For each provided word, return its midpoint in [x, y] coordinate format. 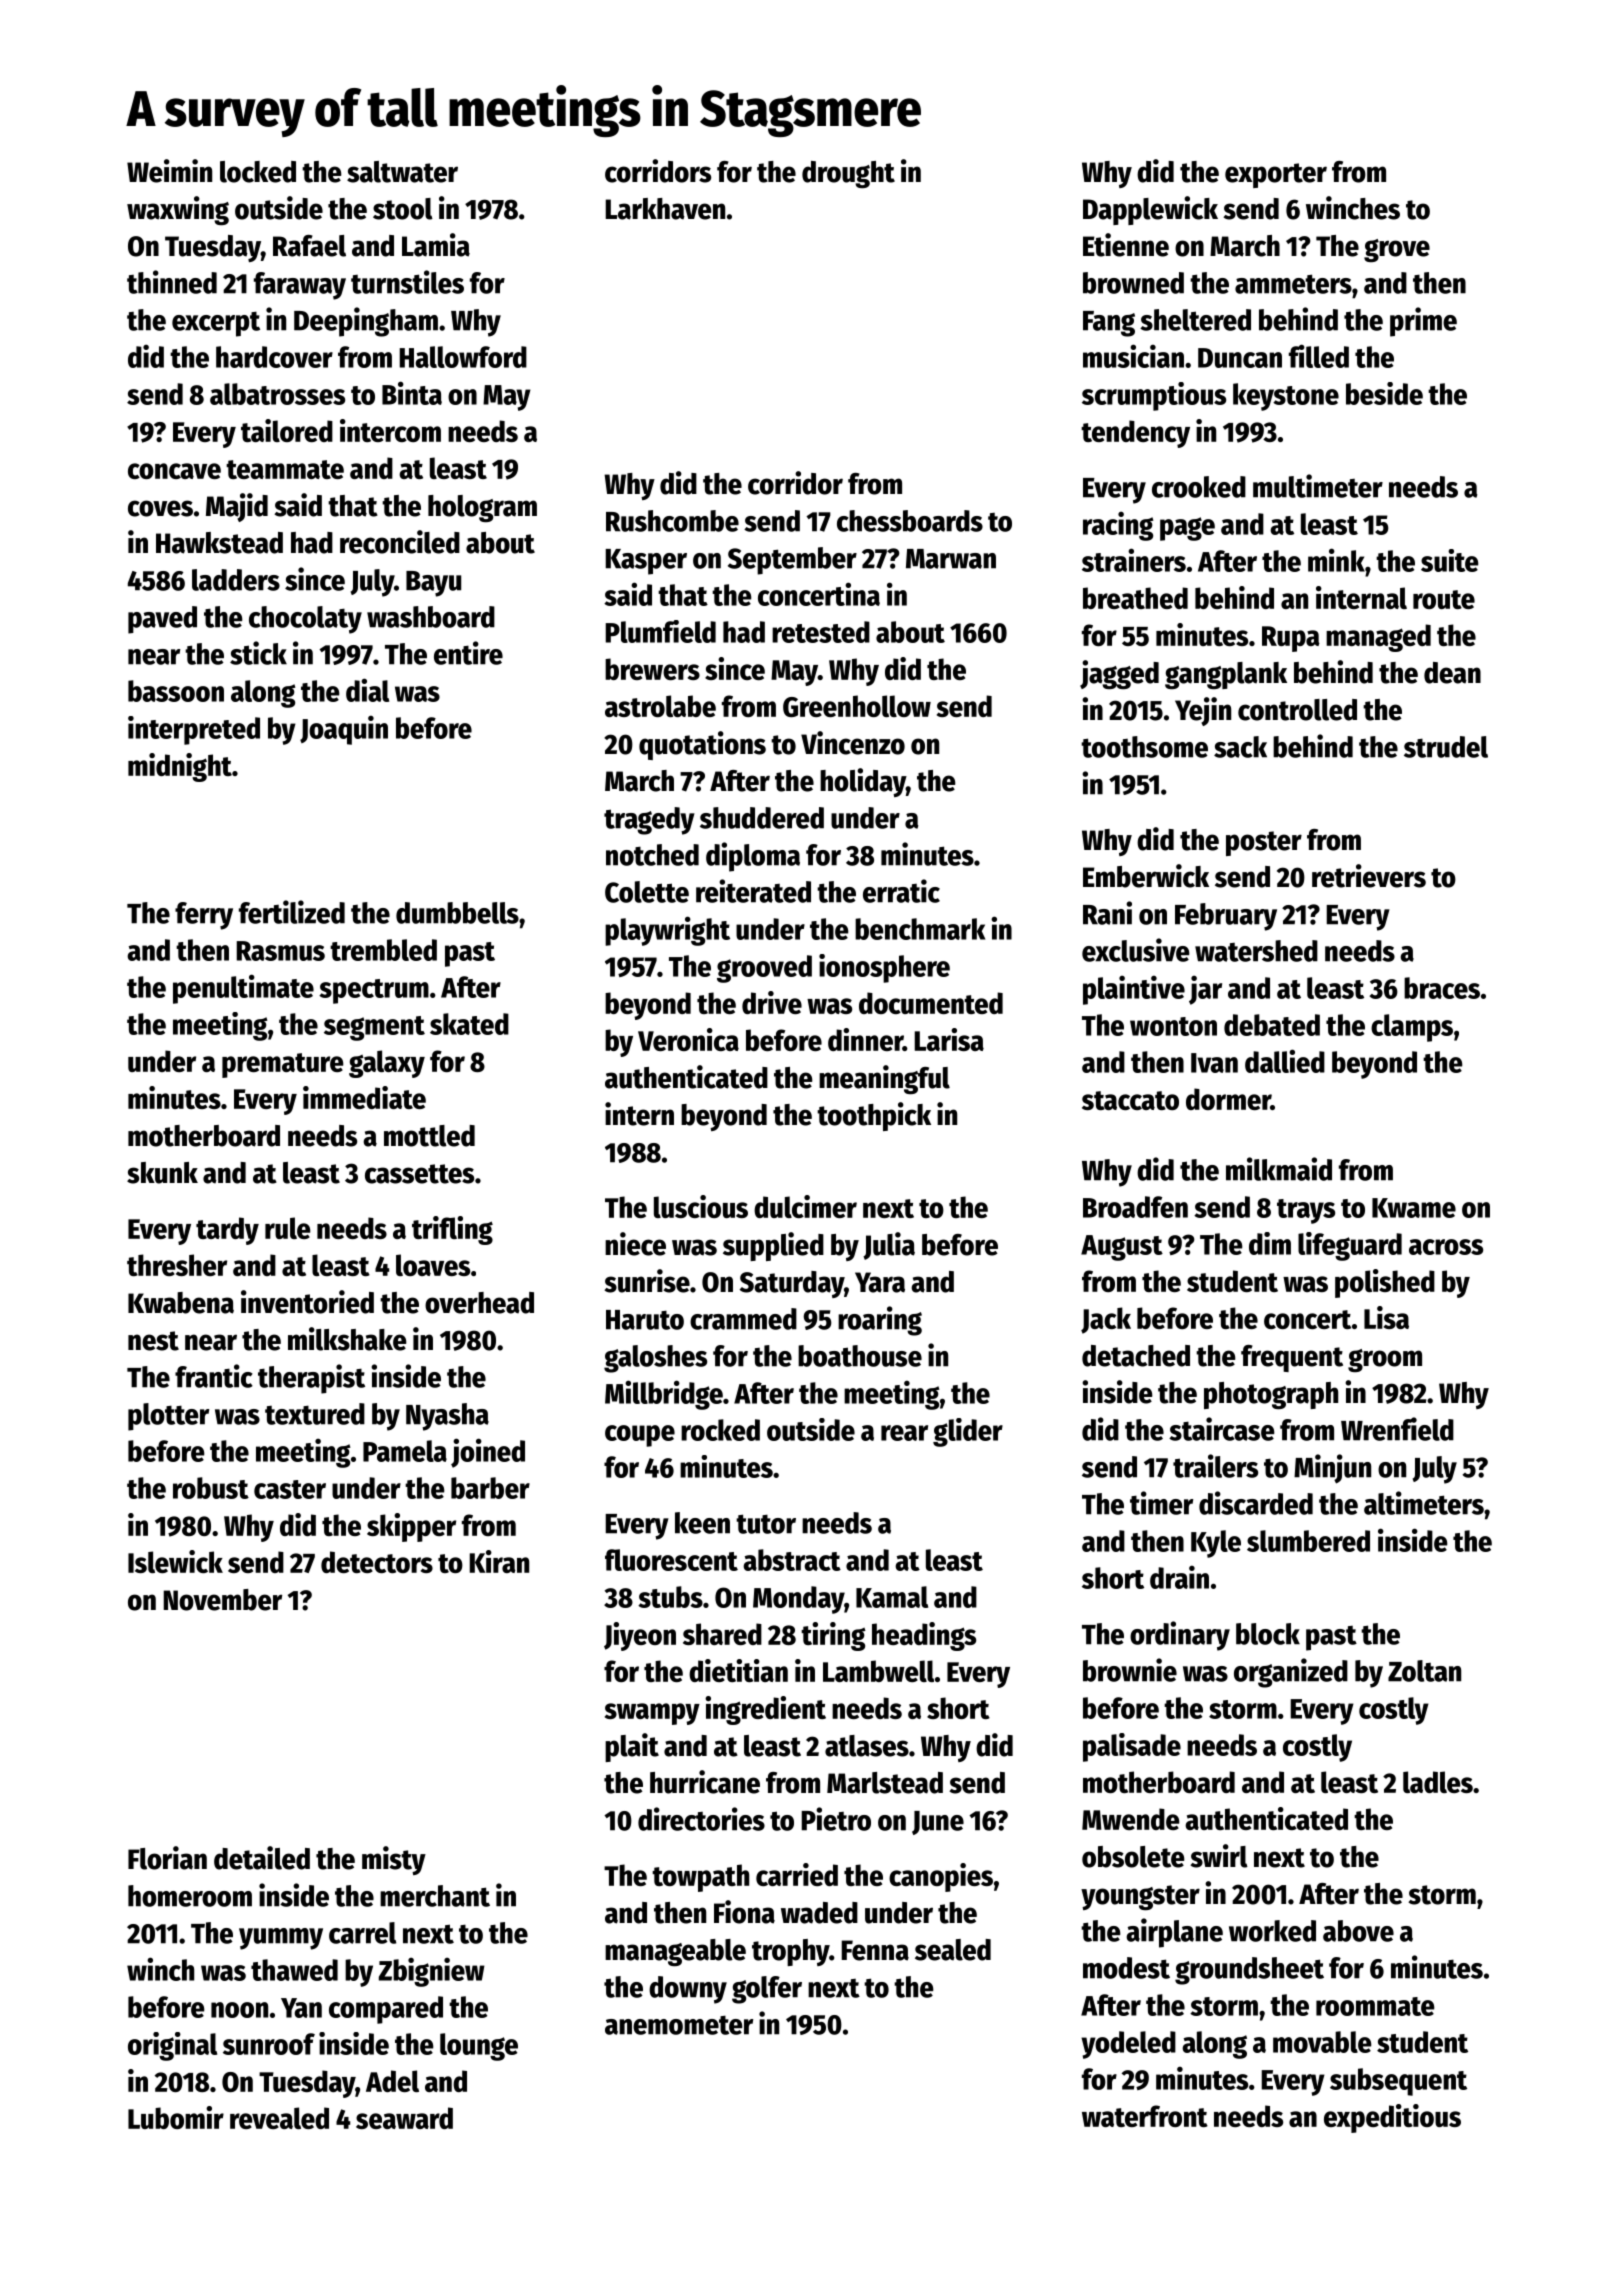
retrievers [1369, 876]
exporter [1276, 175]
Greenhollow [857, 706]
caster [290, 1489]
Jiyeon [640, 1636]
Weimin [169, 171]
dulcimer [805, 1206]
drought [848, 174]
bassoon [176, 691]
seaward [404, 2118]
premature [283, 1065]
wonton [1173, 1026]
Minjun [1332, 1469]
